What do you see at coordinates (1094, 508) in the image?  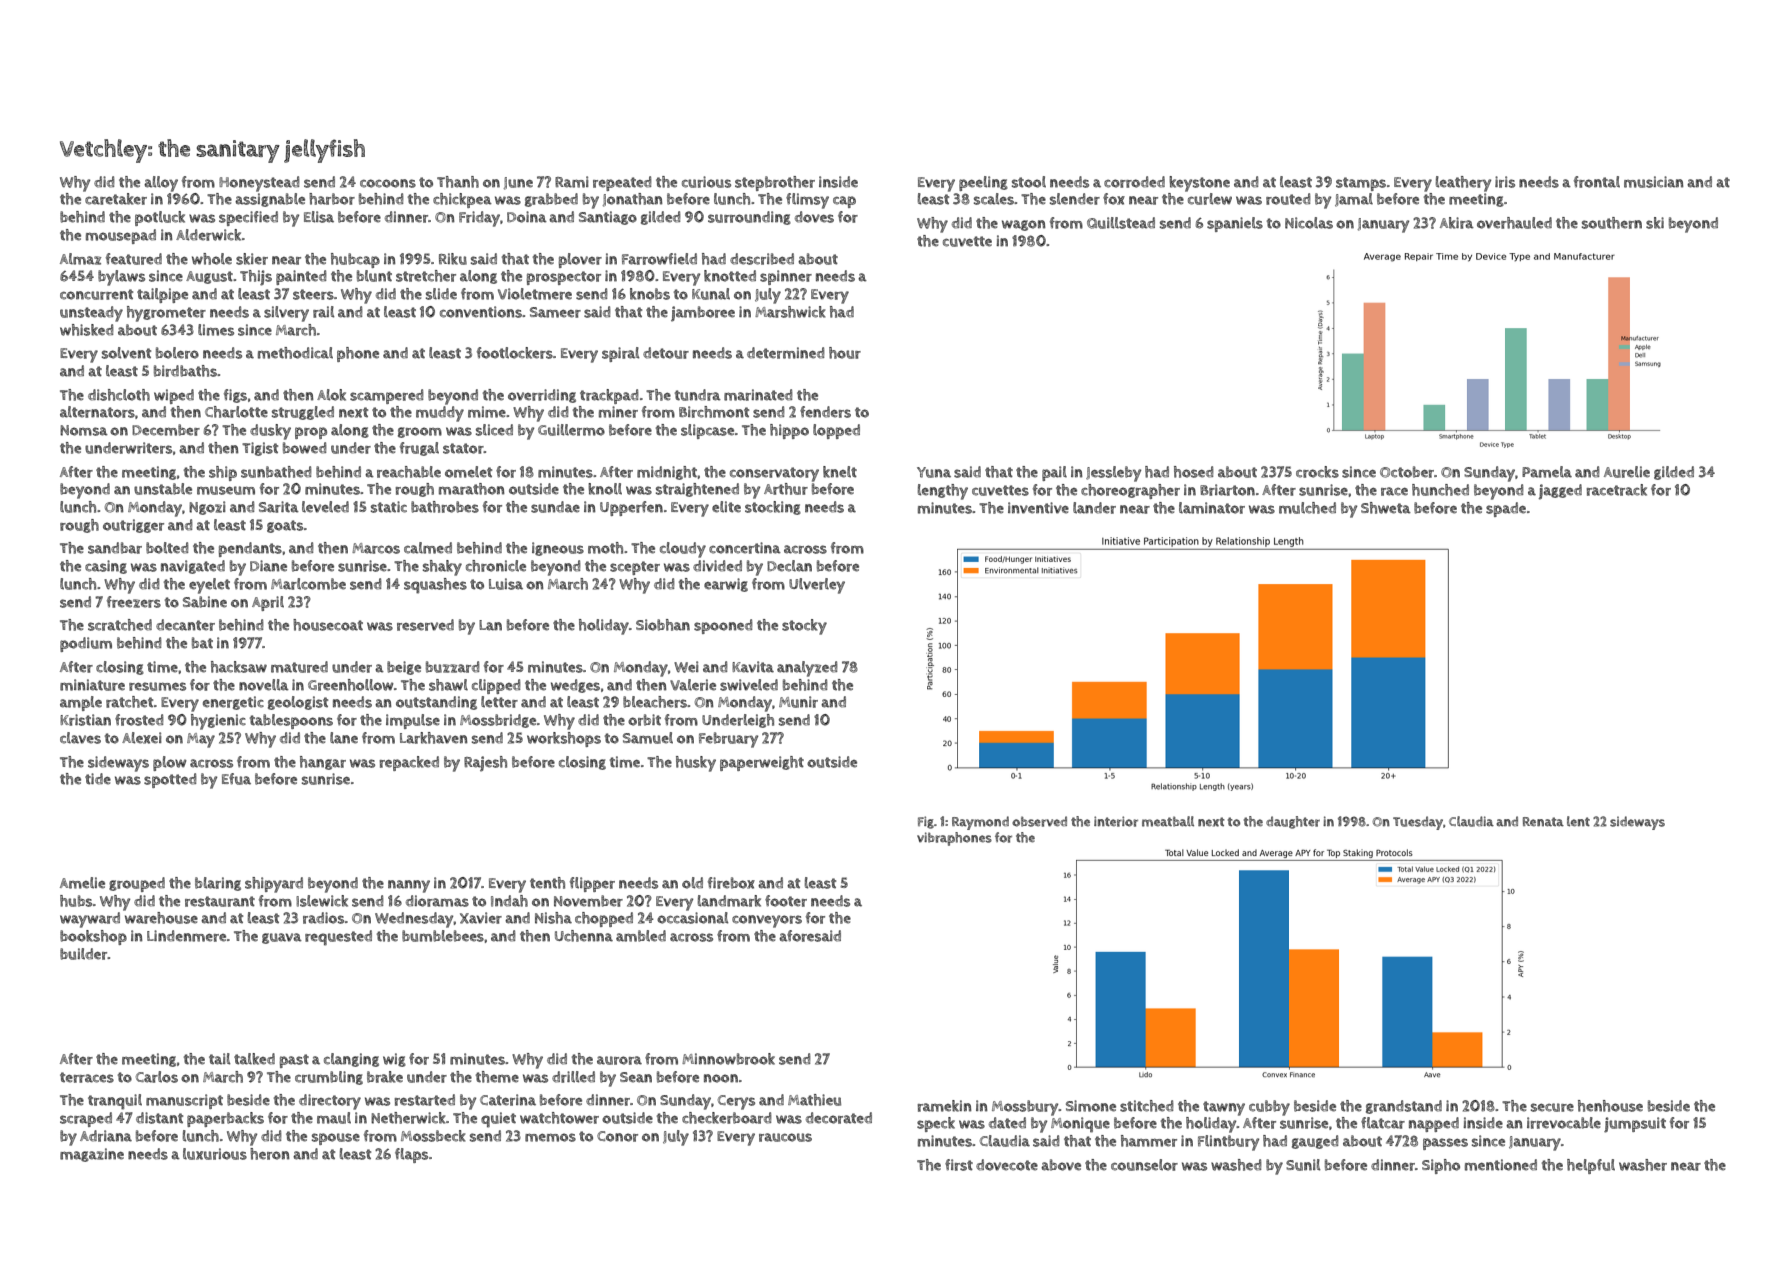 I see `lander` at bounding box center [1094, 508].
